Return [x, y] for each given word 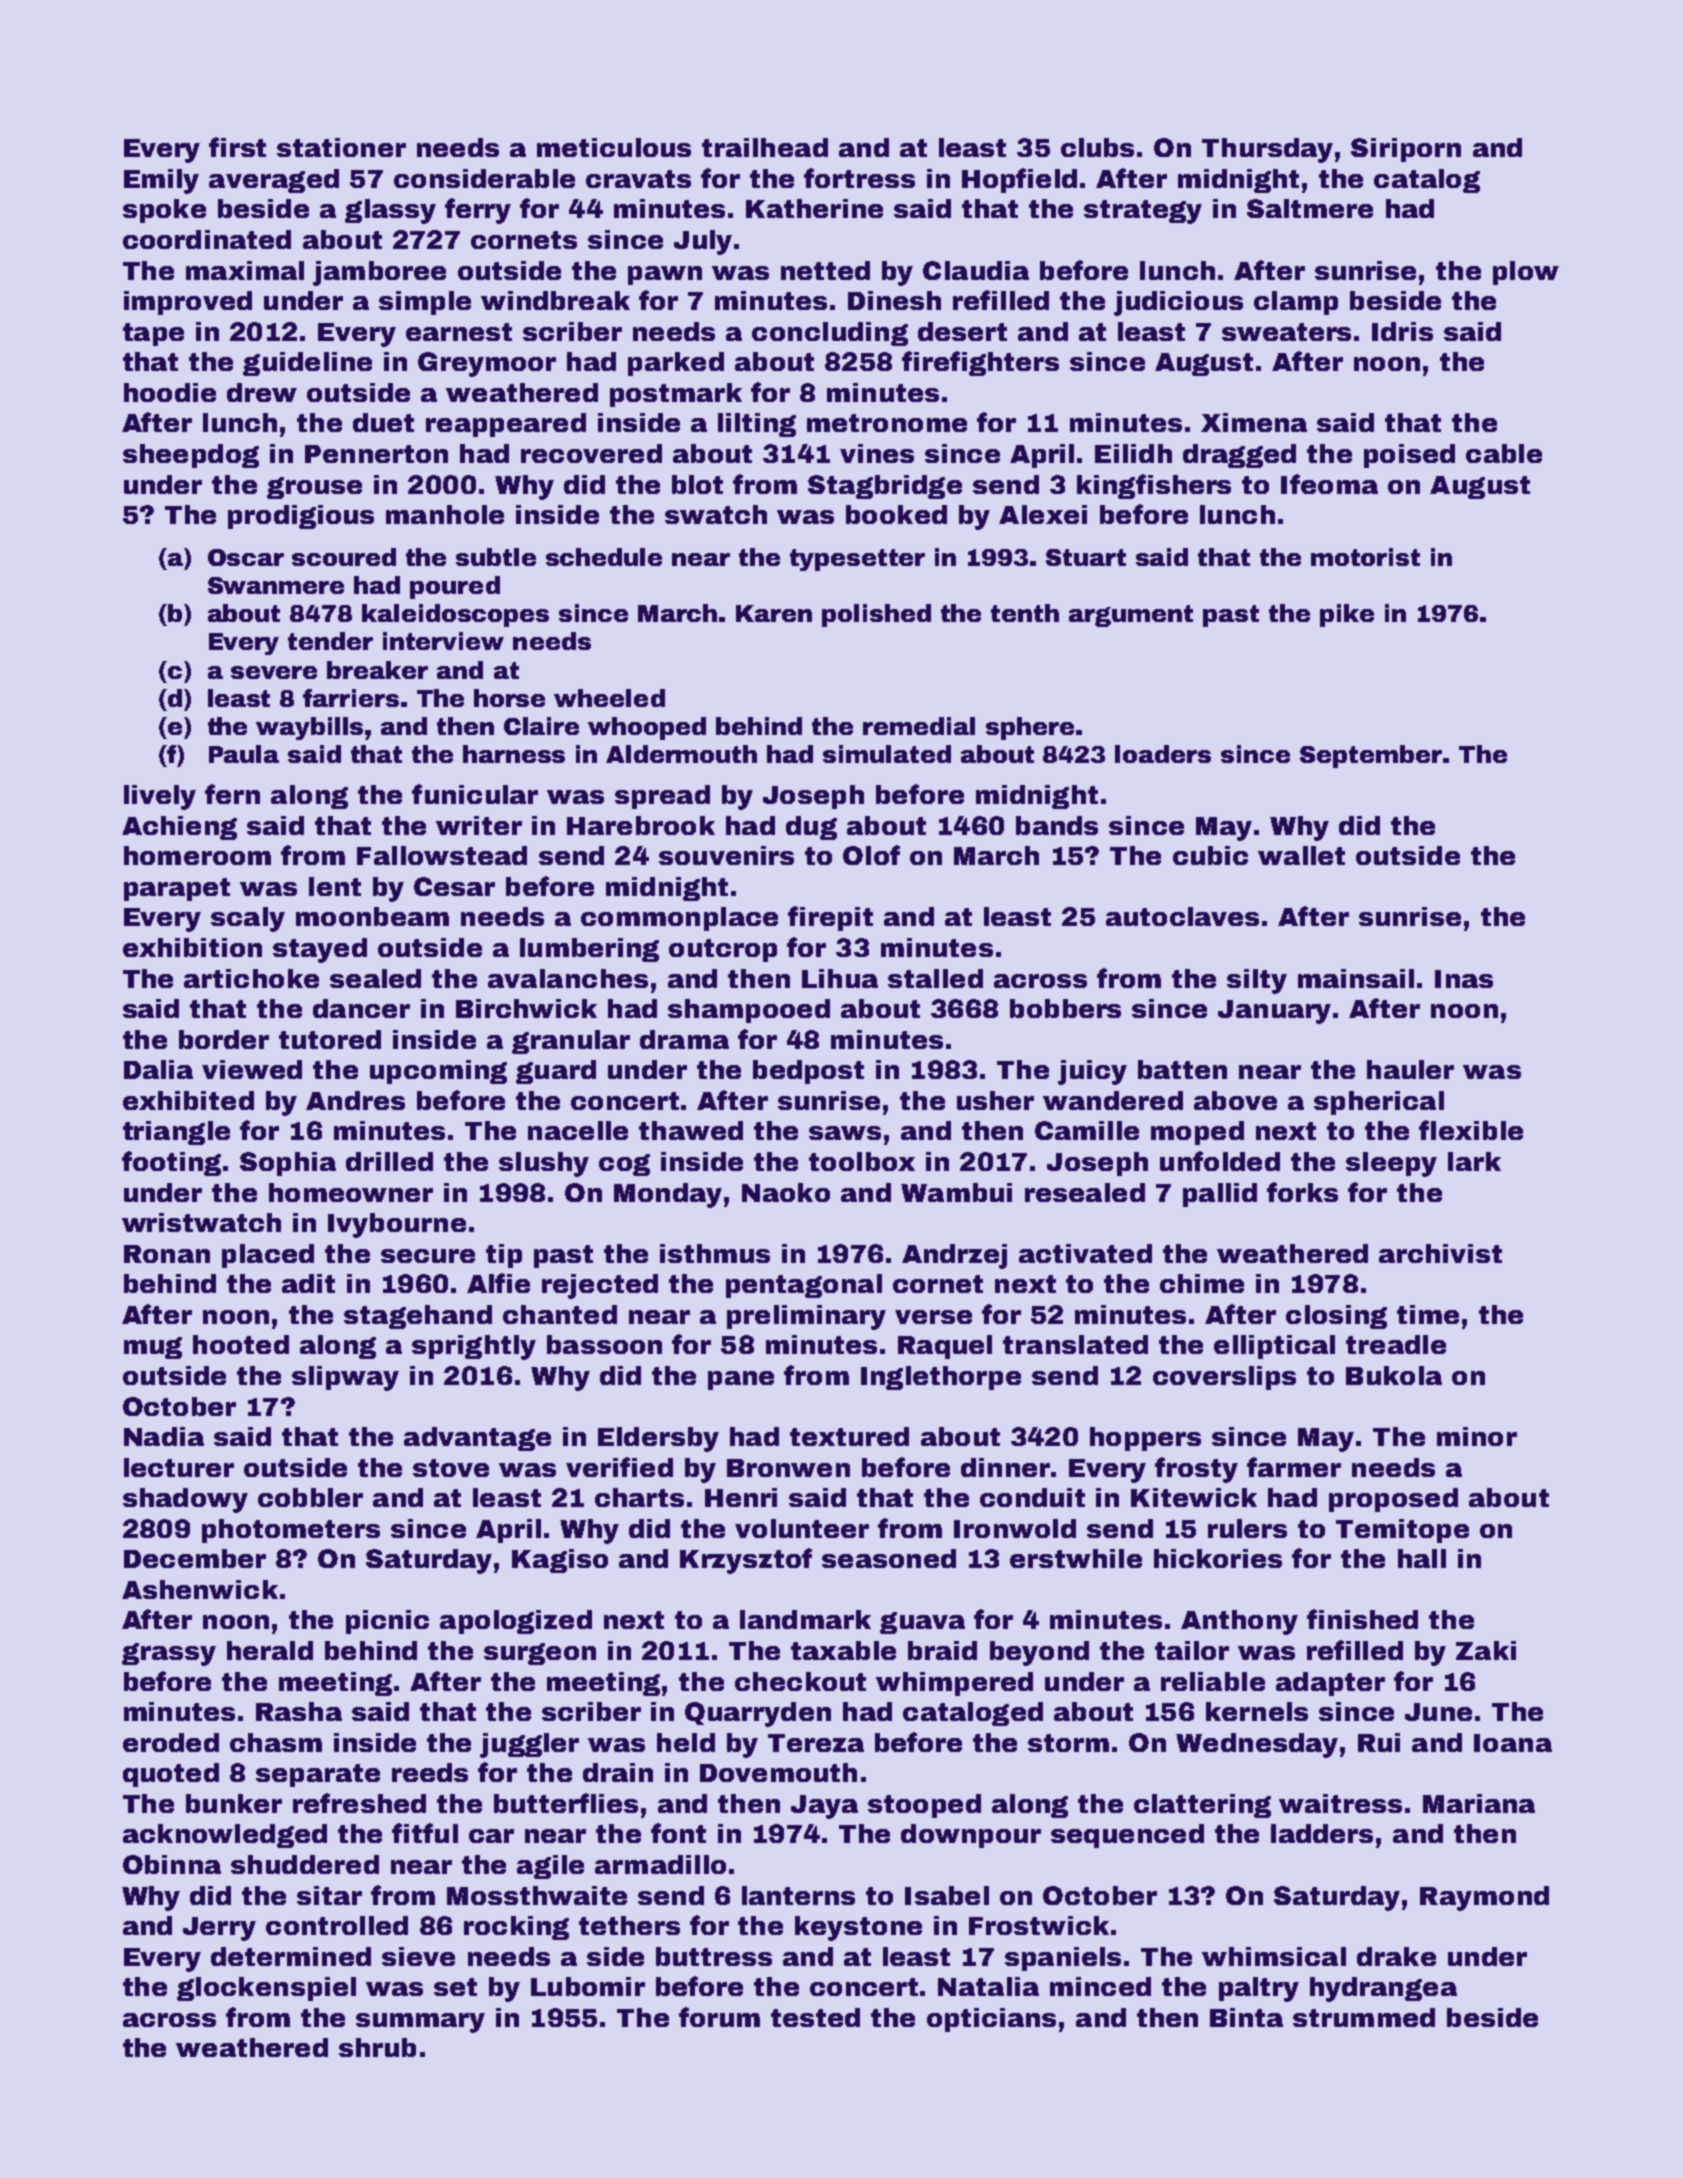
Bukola [1394, 1375]
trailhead [765, 147]
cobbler [310, 1497]
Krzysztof [746, 1561]
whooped [647, 728]
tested [815, 2017]
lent [335, 886]
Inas [1464, 979]
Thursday [1267, 150]
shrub [377, 2047]
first [237, 147]
